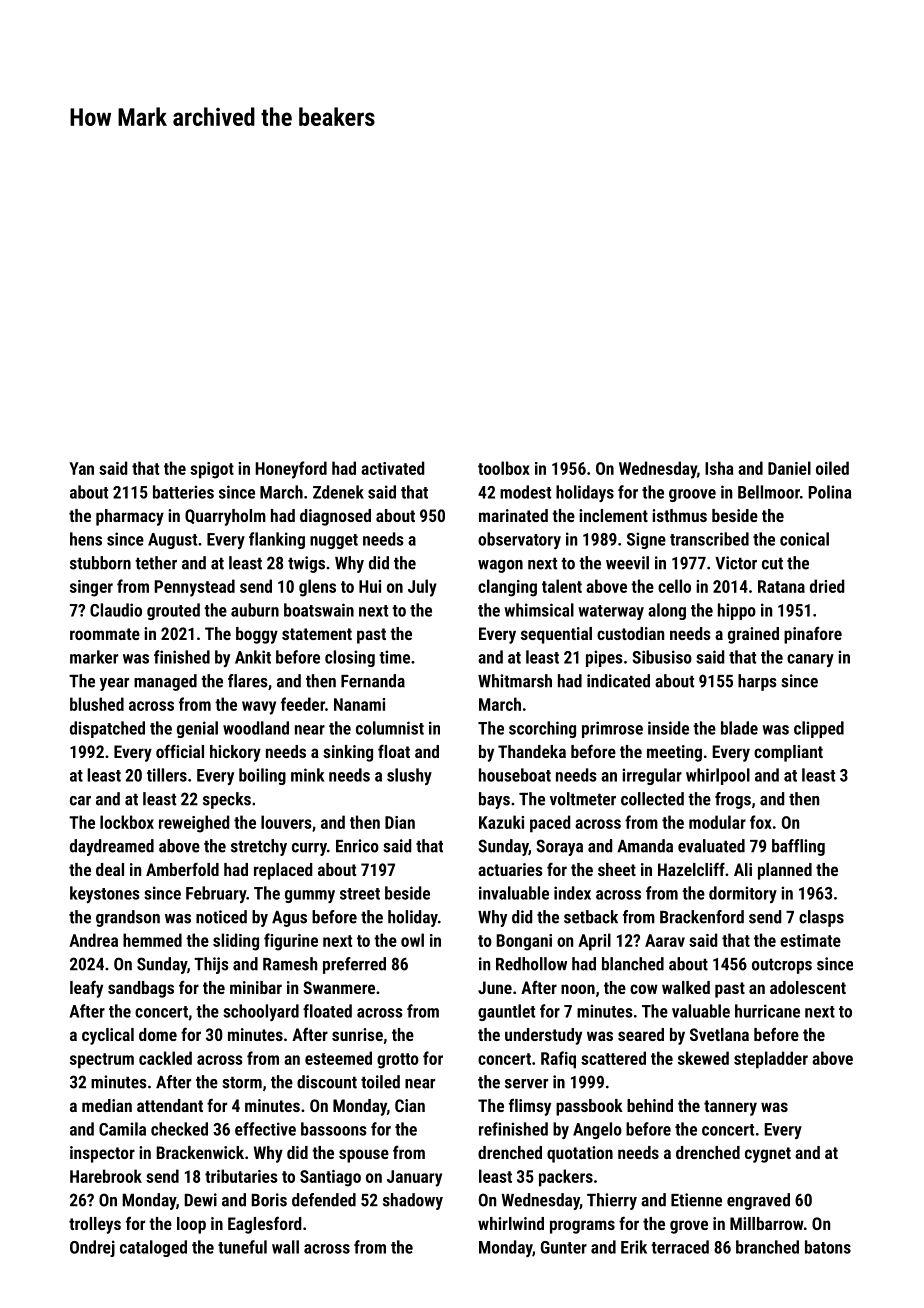 Image resolution: width=924 pixels, height=1308 pixels. What do you see at coordinates (81, 468) in the page?
I see `Yan` at bounding box center [81, 468].
